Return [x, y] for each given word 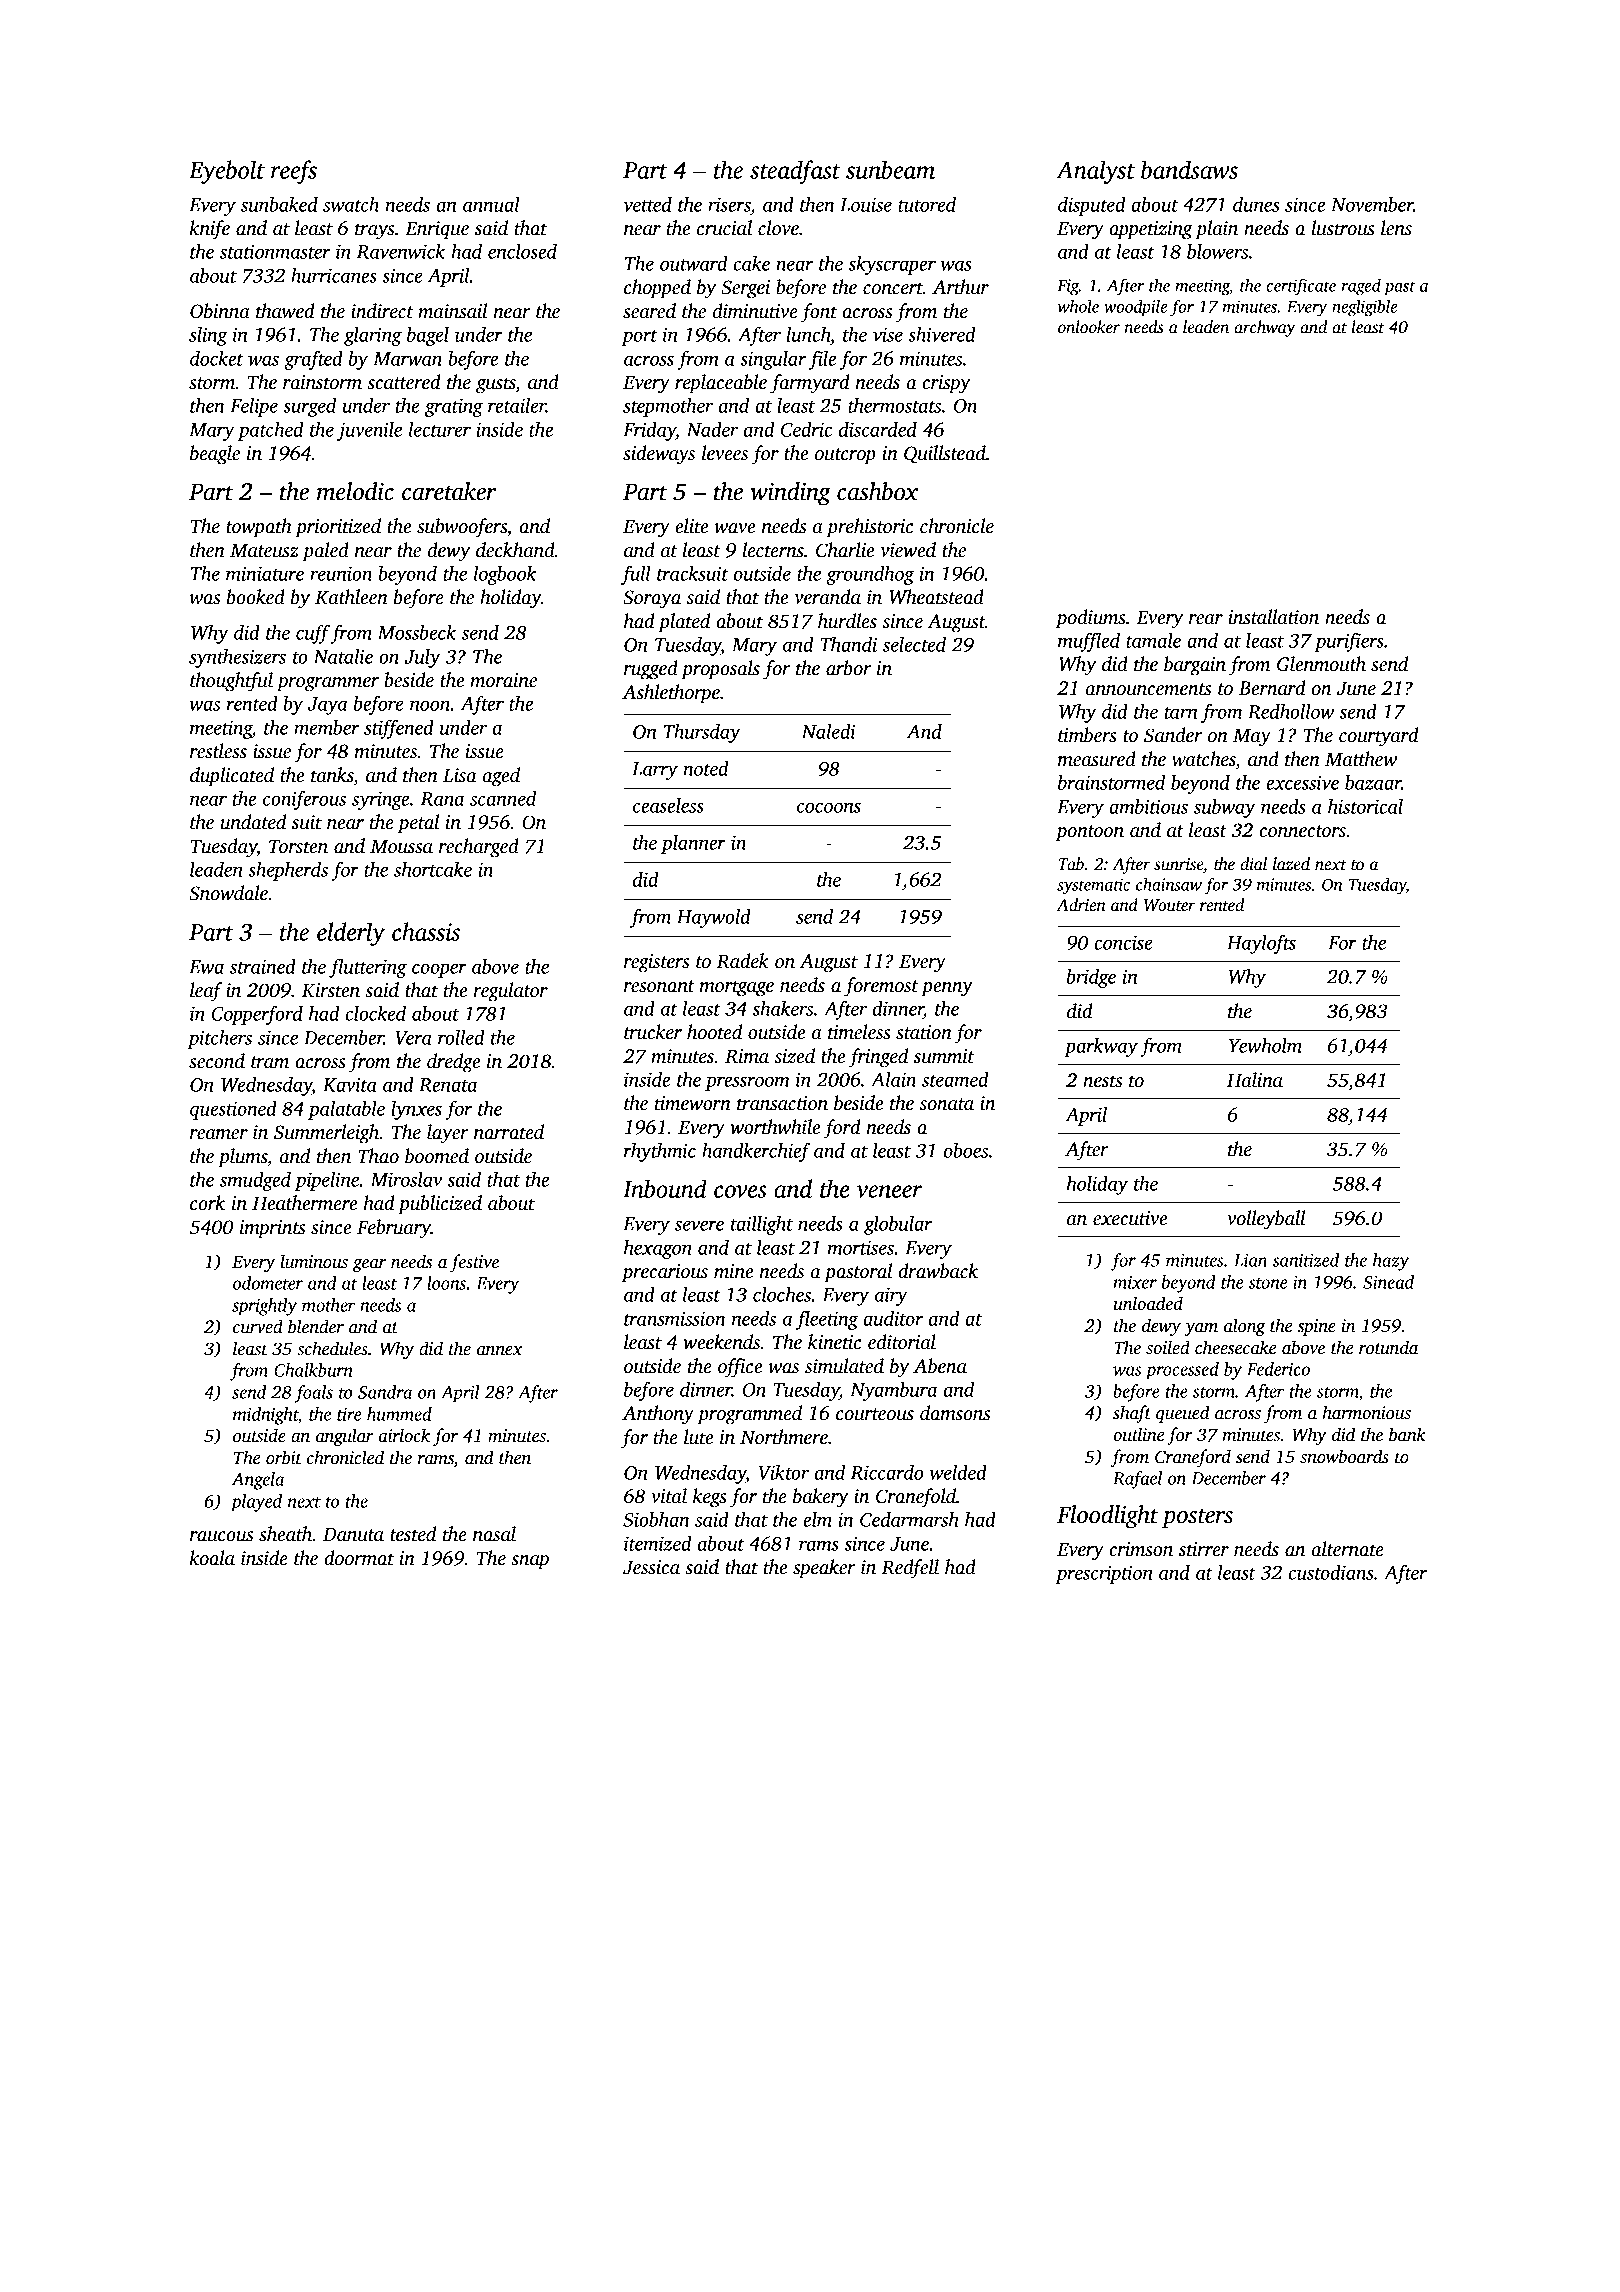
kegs [710, 1498]
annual [491, 204]
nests [1102, 1081]
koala [212, 1558]
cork [207, 1203]
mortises [861, 1247]
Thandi [848, 644]
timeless [859, 1032]
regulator [511, 992]
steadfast [795, 172]
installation [1273, 617]
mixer [1135, 1282]
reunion [341, 573]
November [1372, 204]
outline [1138, 1434]
